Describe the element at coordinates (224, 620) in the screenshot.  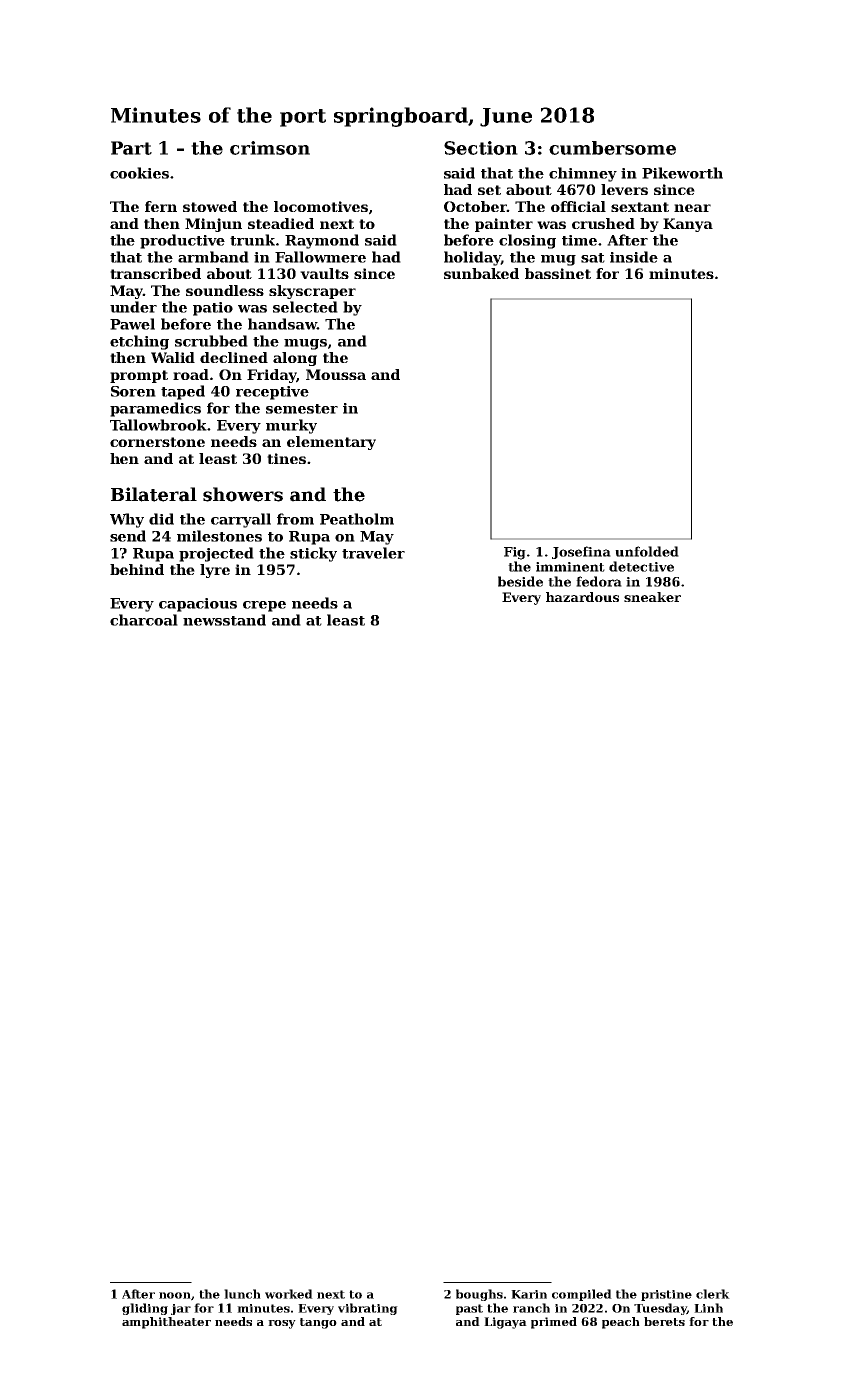
I see `newsstand` at that location.
